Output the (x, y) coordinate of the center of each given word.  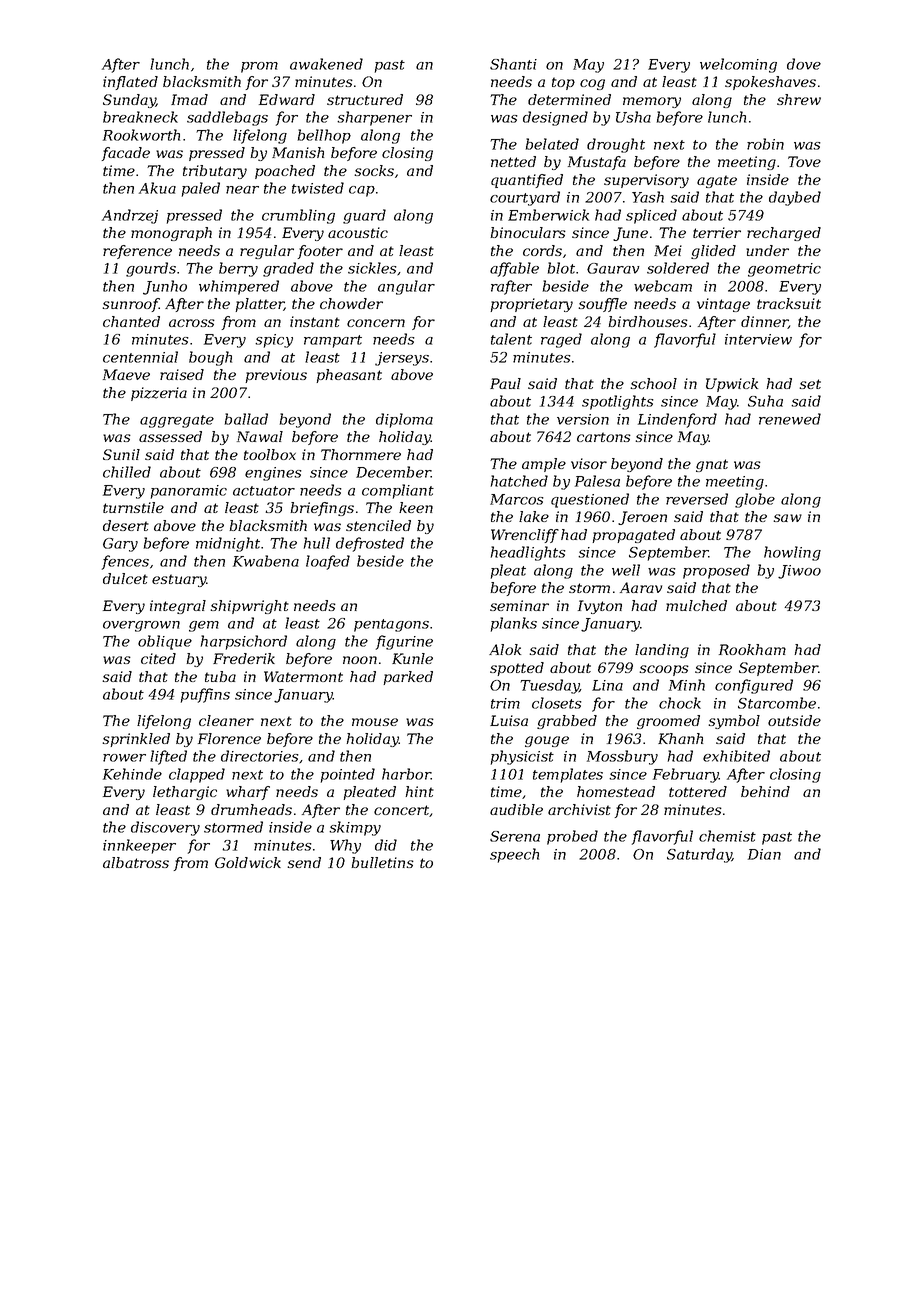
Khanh (680, 738)
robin (765, 144)
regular (267, 252)
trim (505, 703)
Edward (287, 99)
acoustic (358, 232)
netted (513, 161)
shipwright (249, 607)
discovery (165, 828)
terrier (717, 232)
